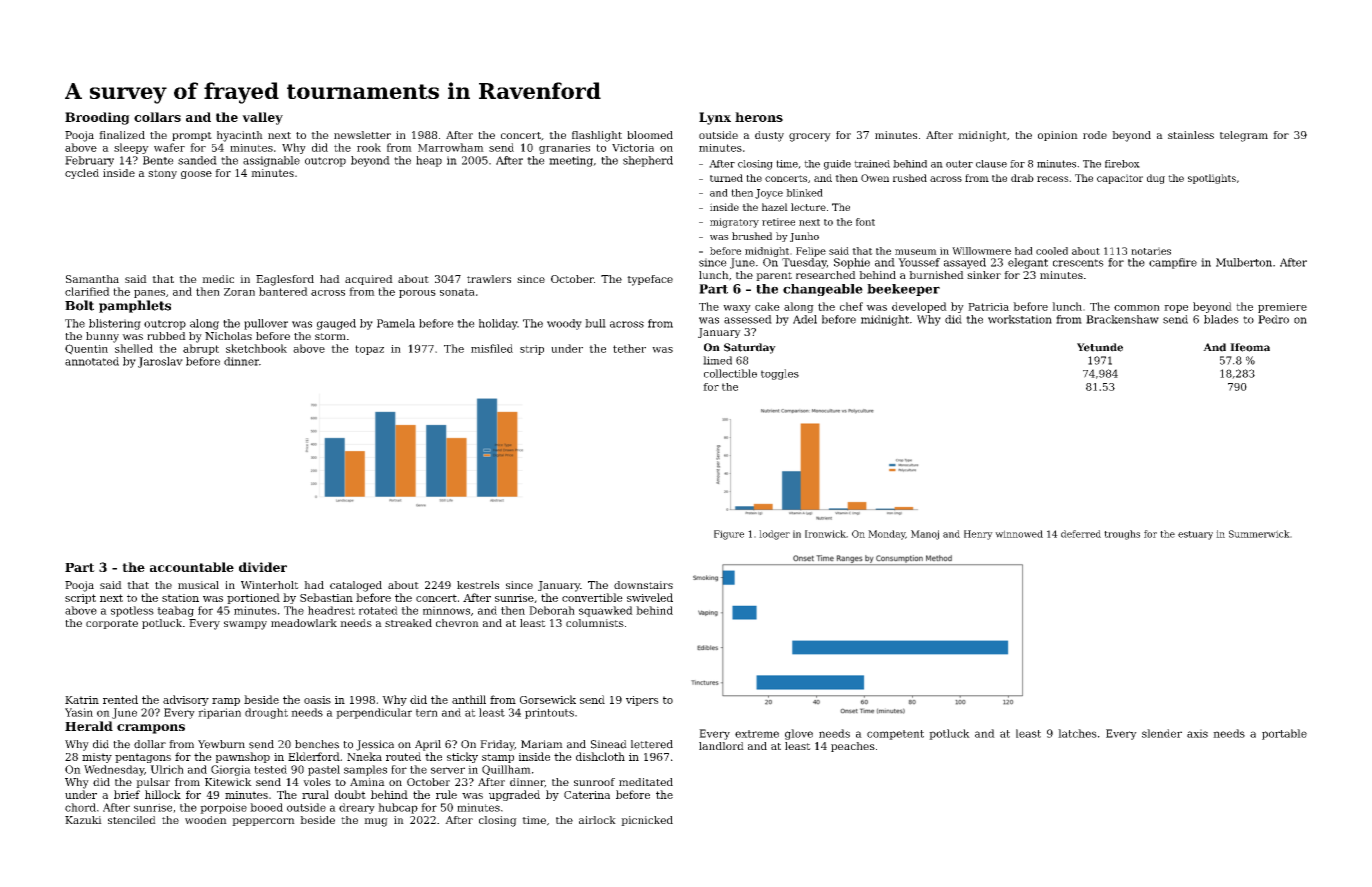  Describe the element at coordinates (837, 165) in the page. I see `guide` at that location.
